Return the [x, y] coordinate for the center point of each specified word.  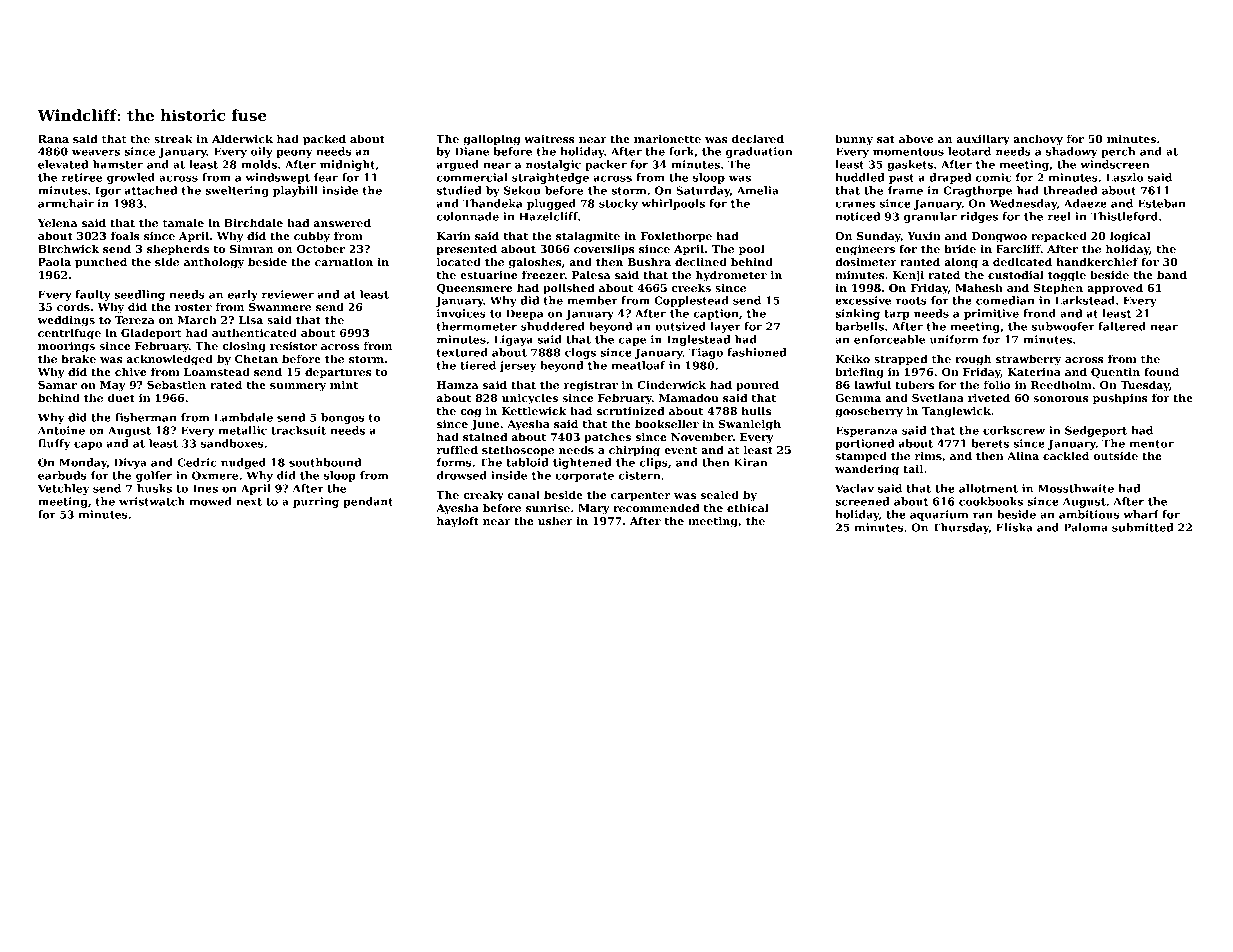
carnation [344, 262]
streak [173, 138]
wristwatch [152, 501]
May [113, 386]
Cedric [196, 462]
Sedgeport [1096, 431]
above [916, 138]
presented [467, 250]
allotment [988, 488]
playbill [295, 191]
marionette [667, 139]
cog [470, 413]
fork [681, 151]
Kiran [751, 462]
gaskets [910, 165]
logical [1130, 237]
